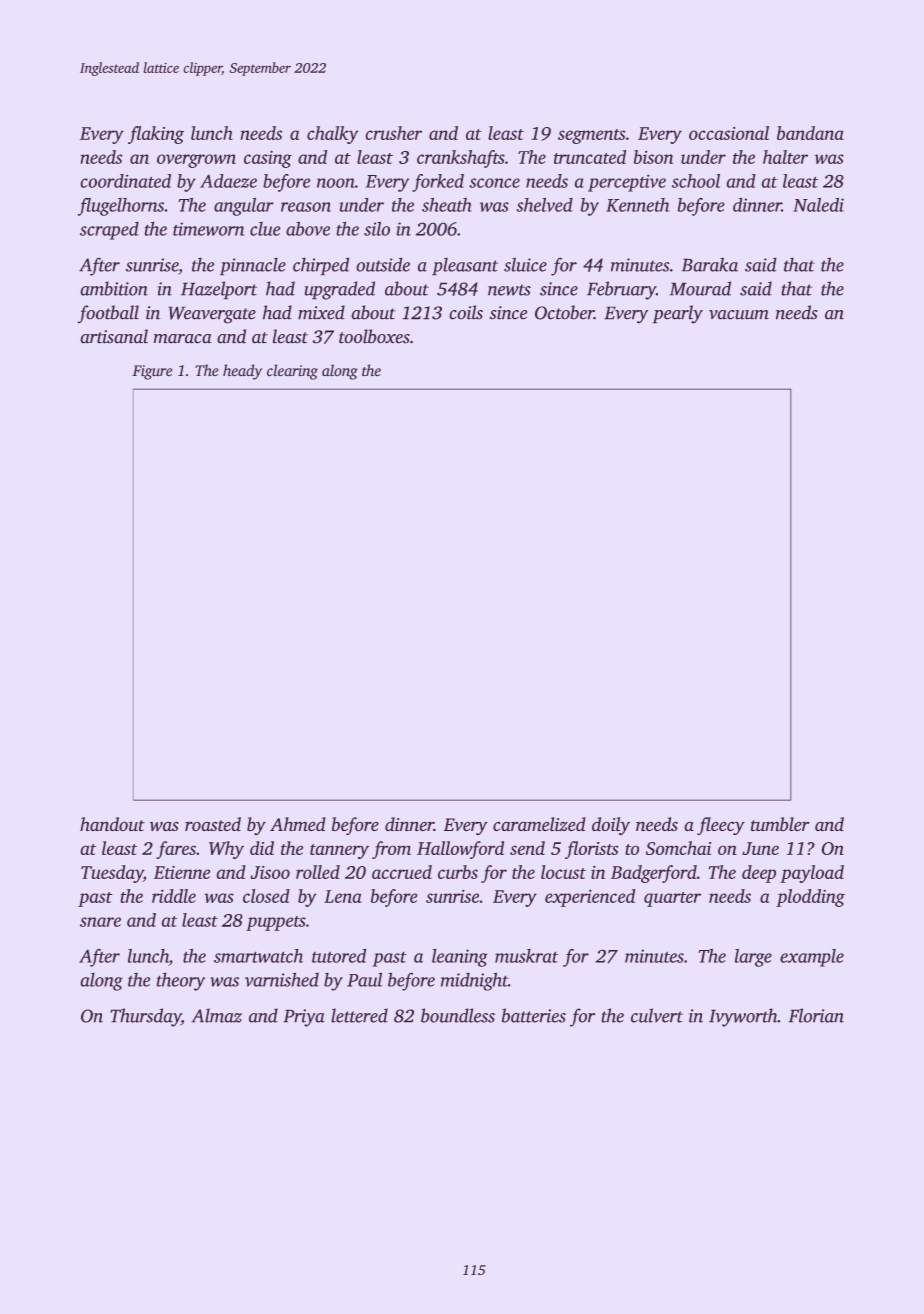  Describe the element at coordinates (298, 824) in the screenshot. I see `Ahmed` at that location.
